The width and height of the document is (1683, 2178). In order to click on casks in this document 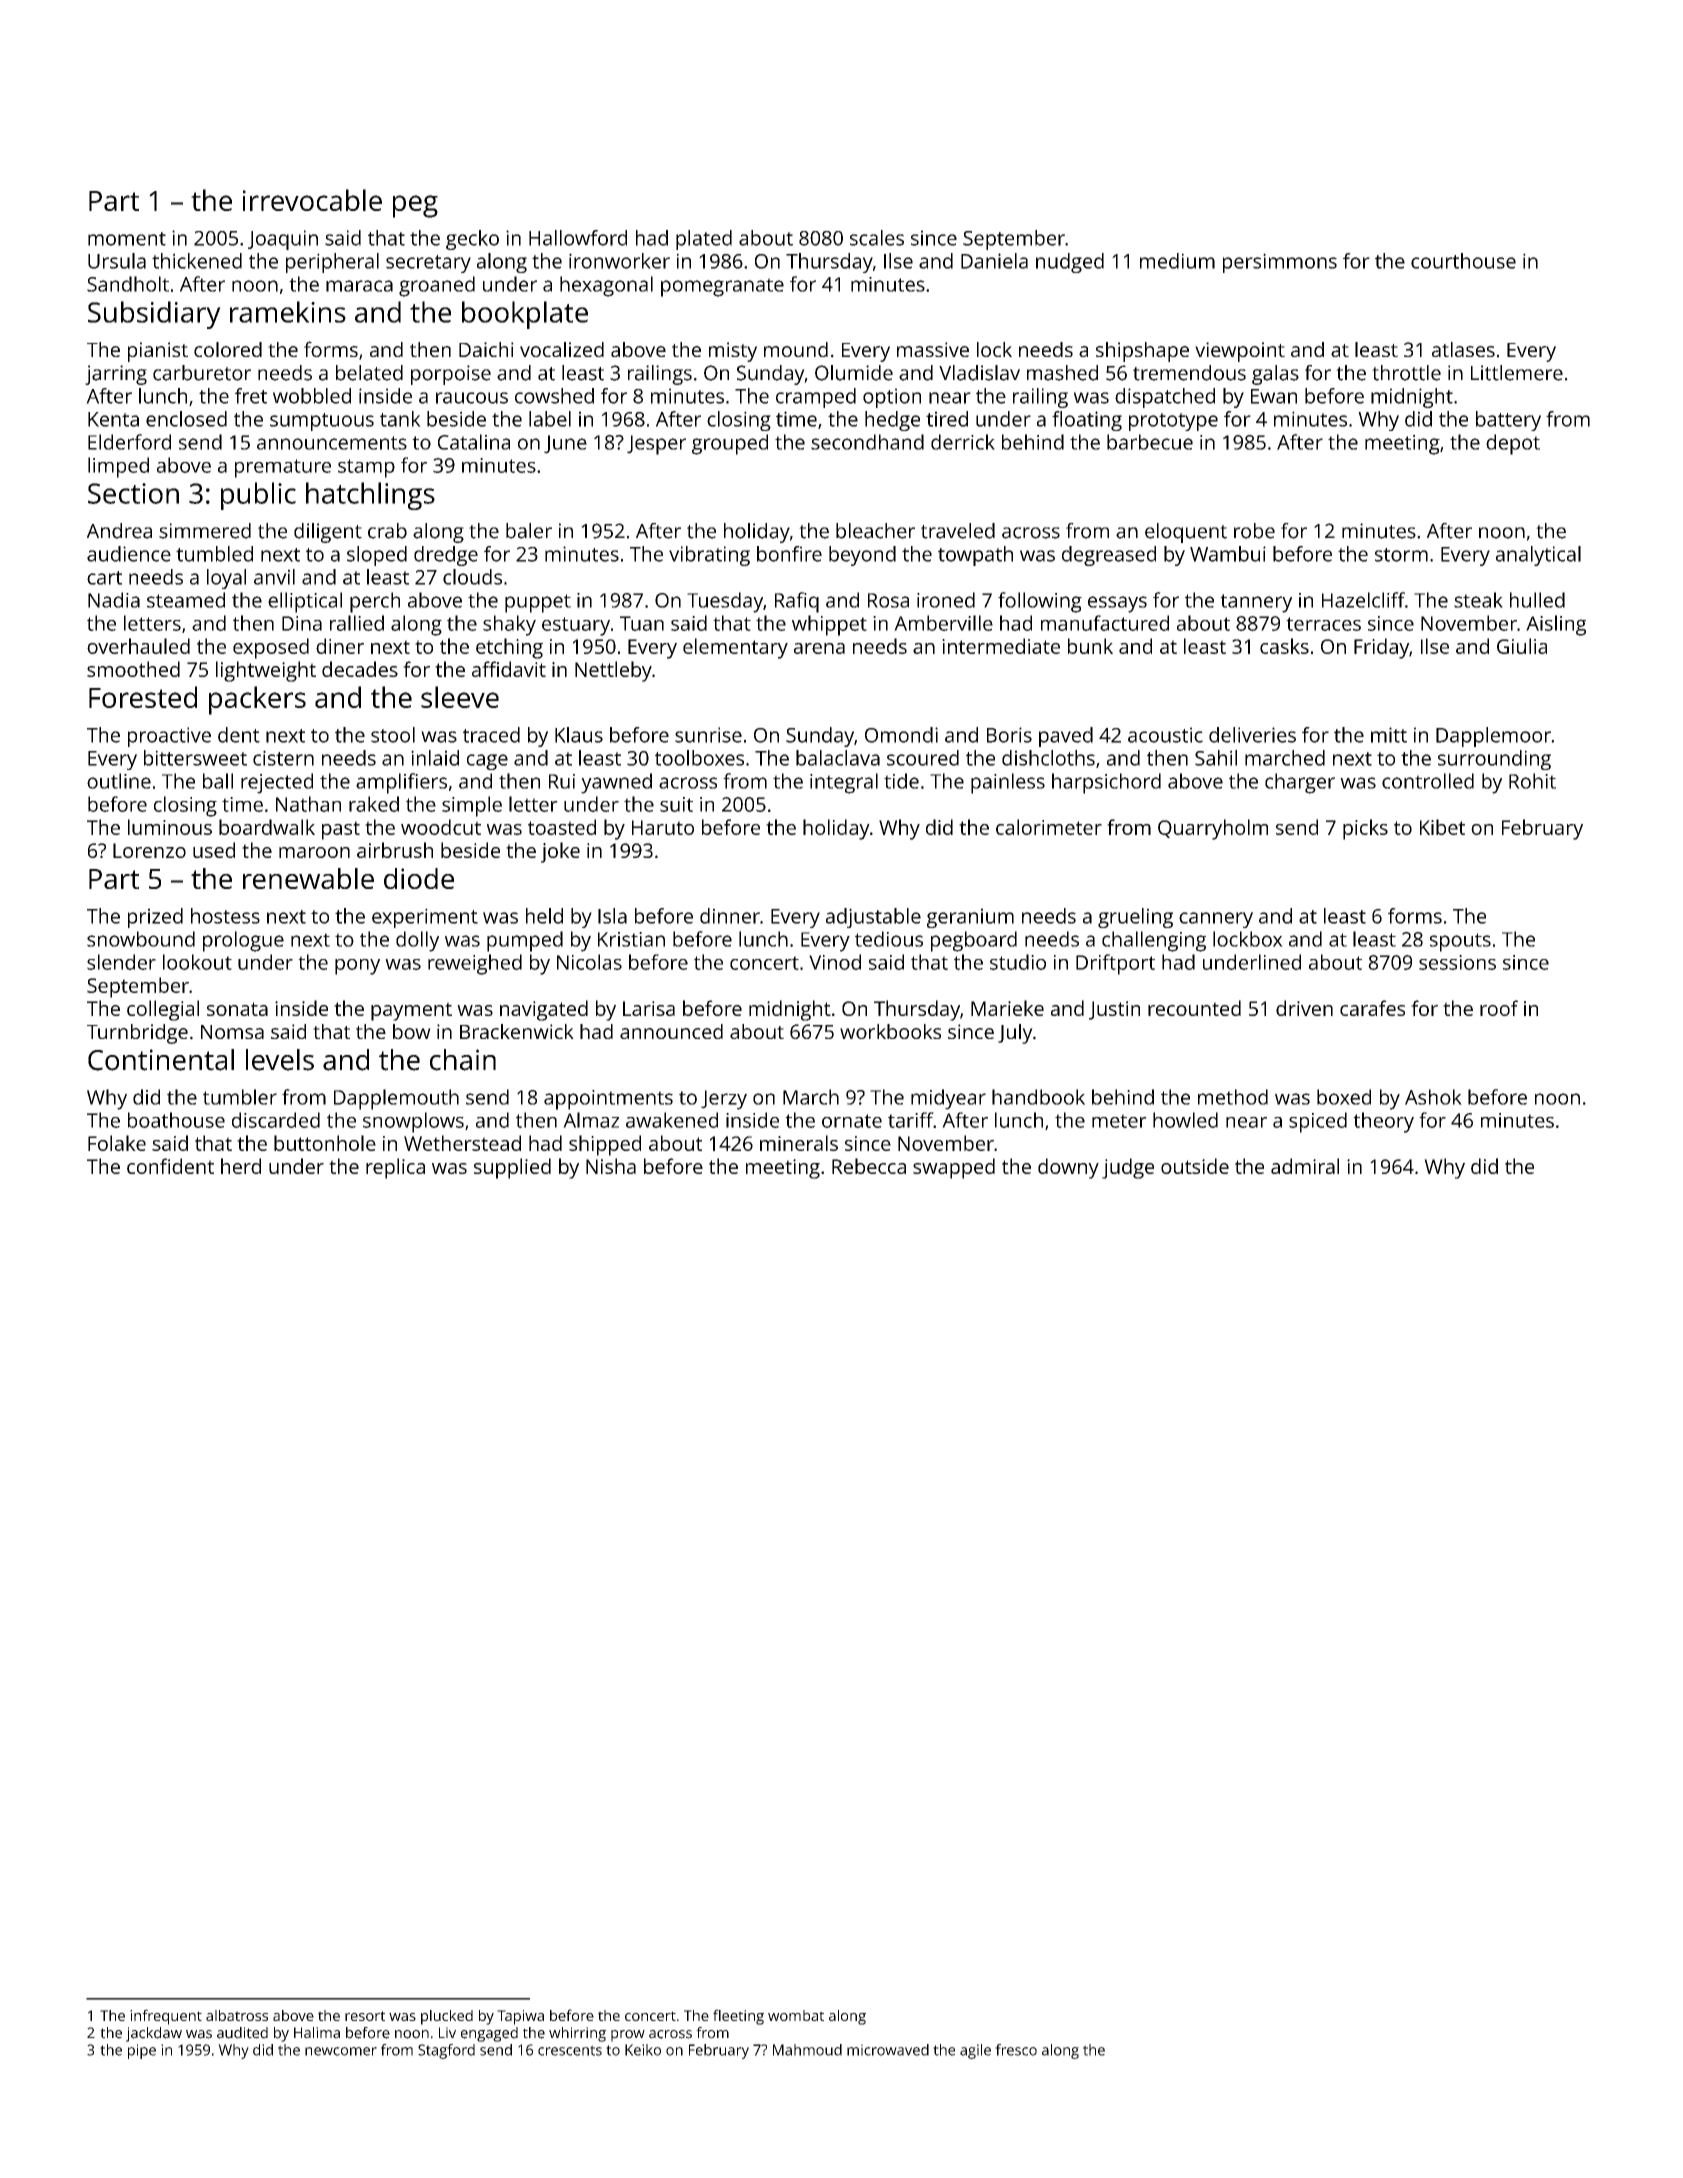, I will do `click(1284, 646)`.
